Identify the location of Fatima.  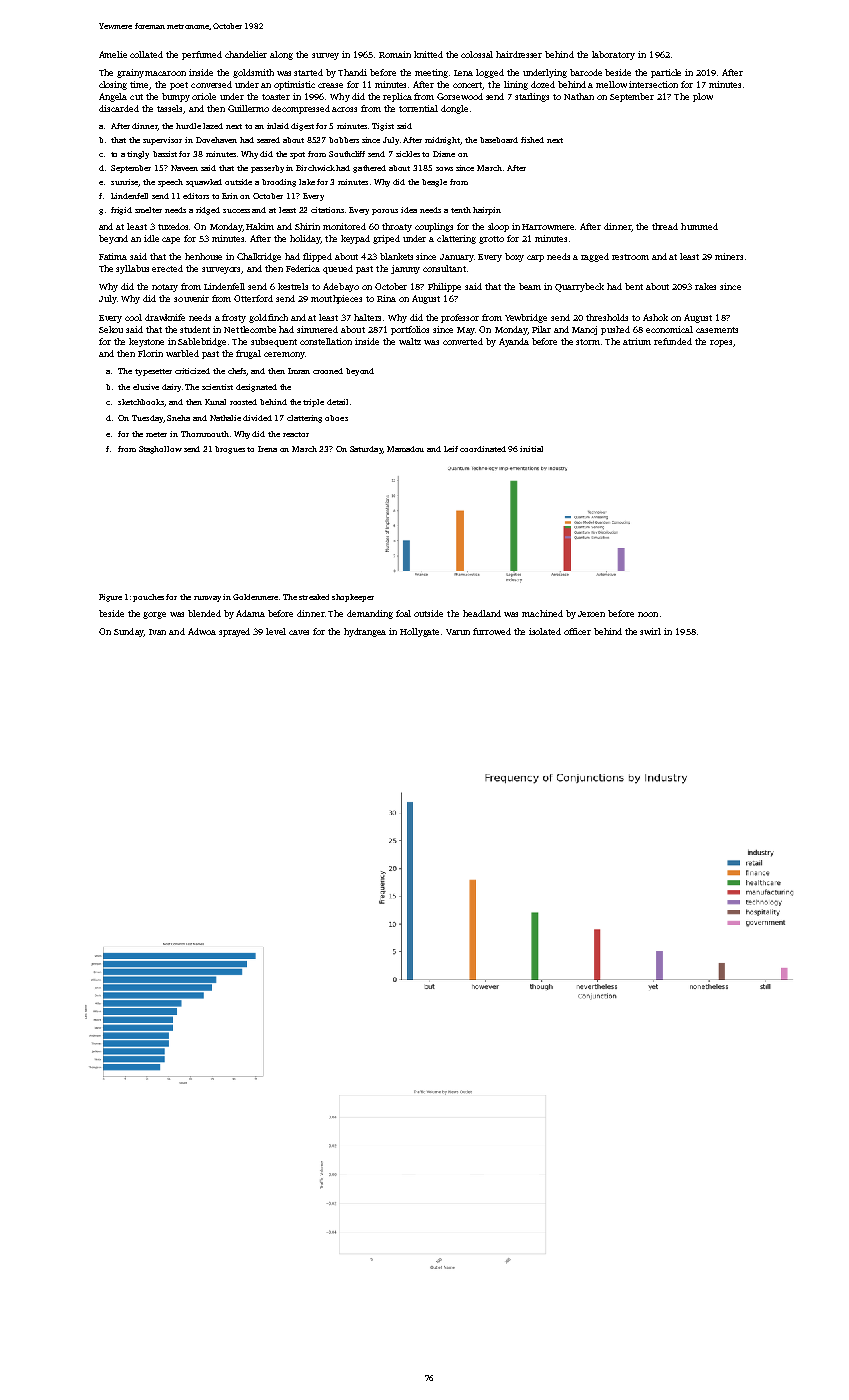
(113, 256).
